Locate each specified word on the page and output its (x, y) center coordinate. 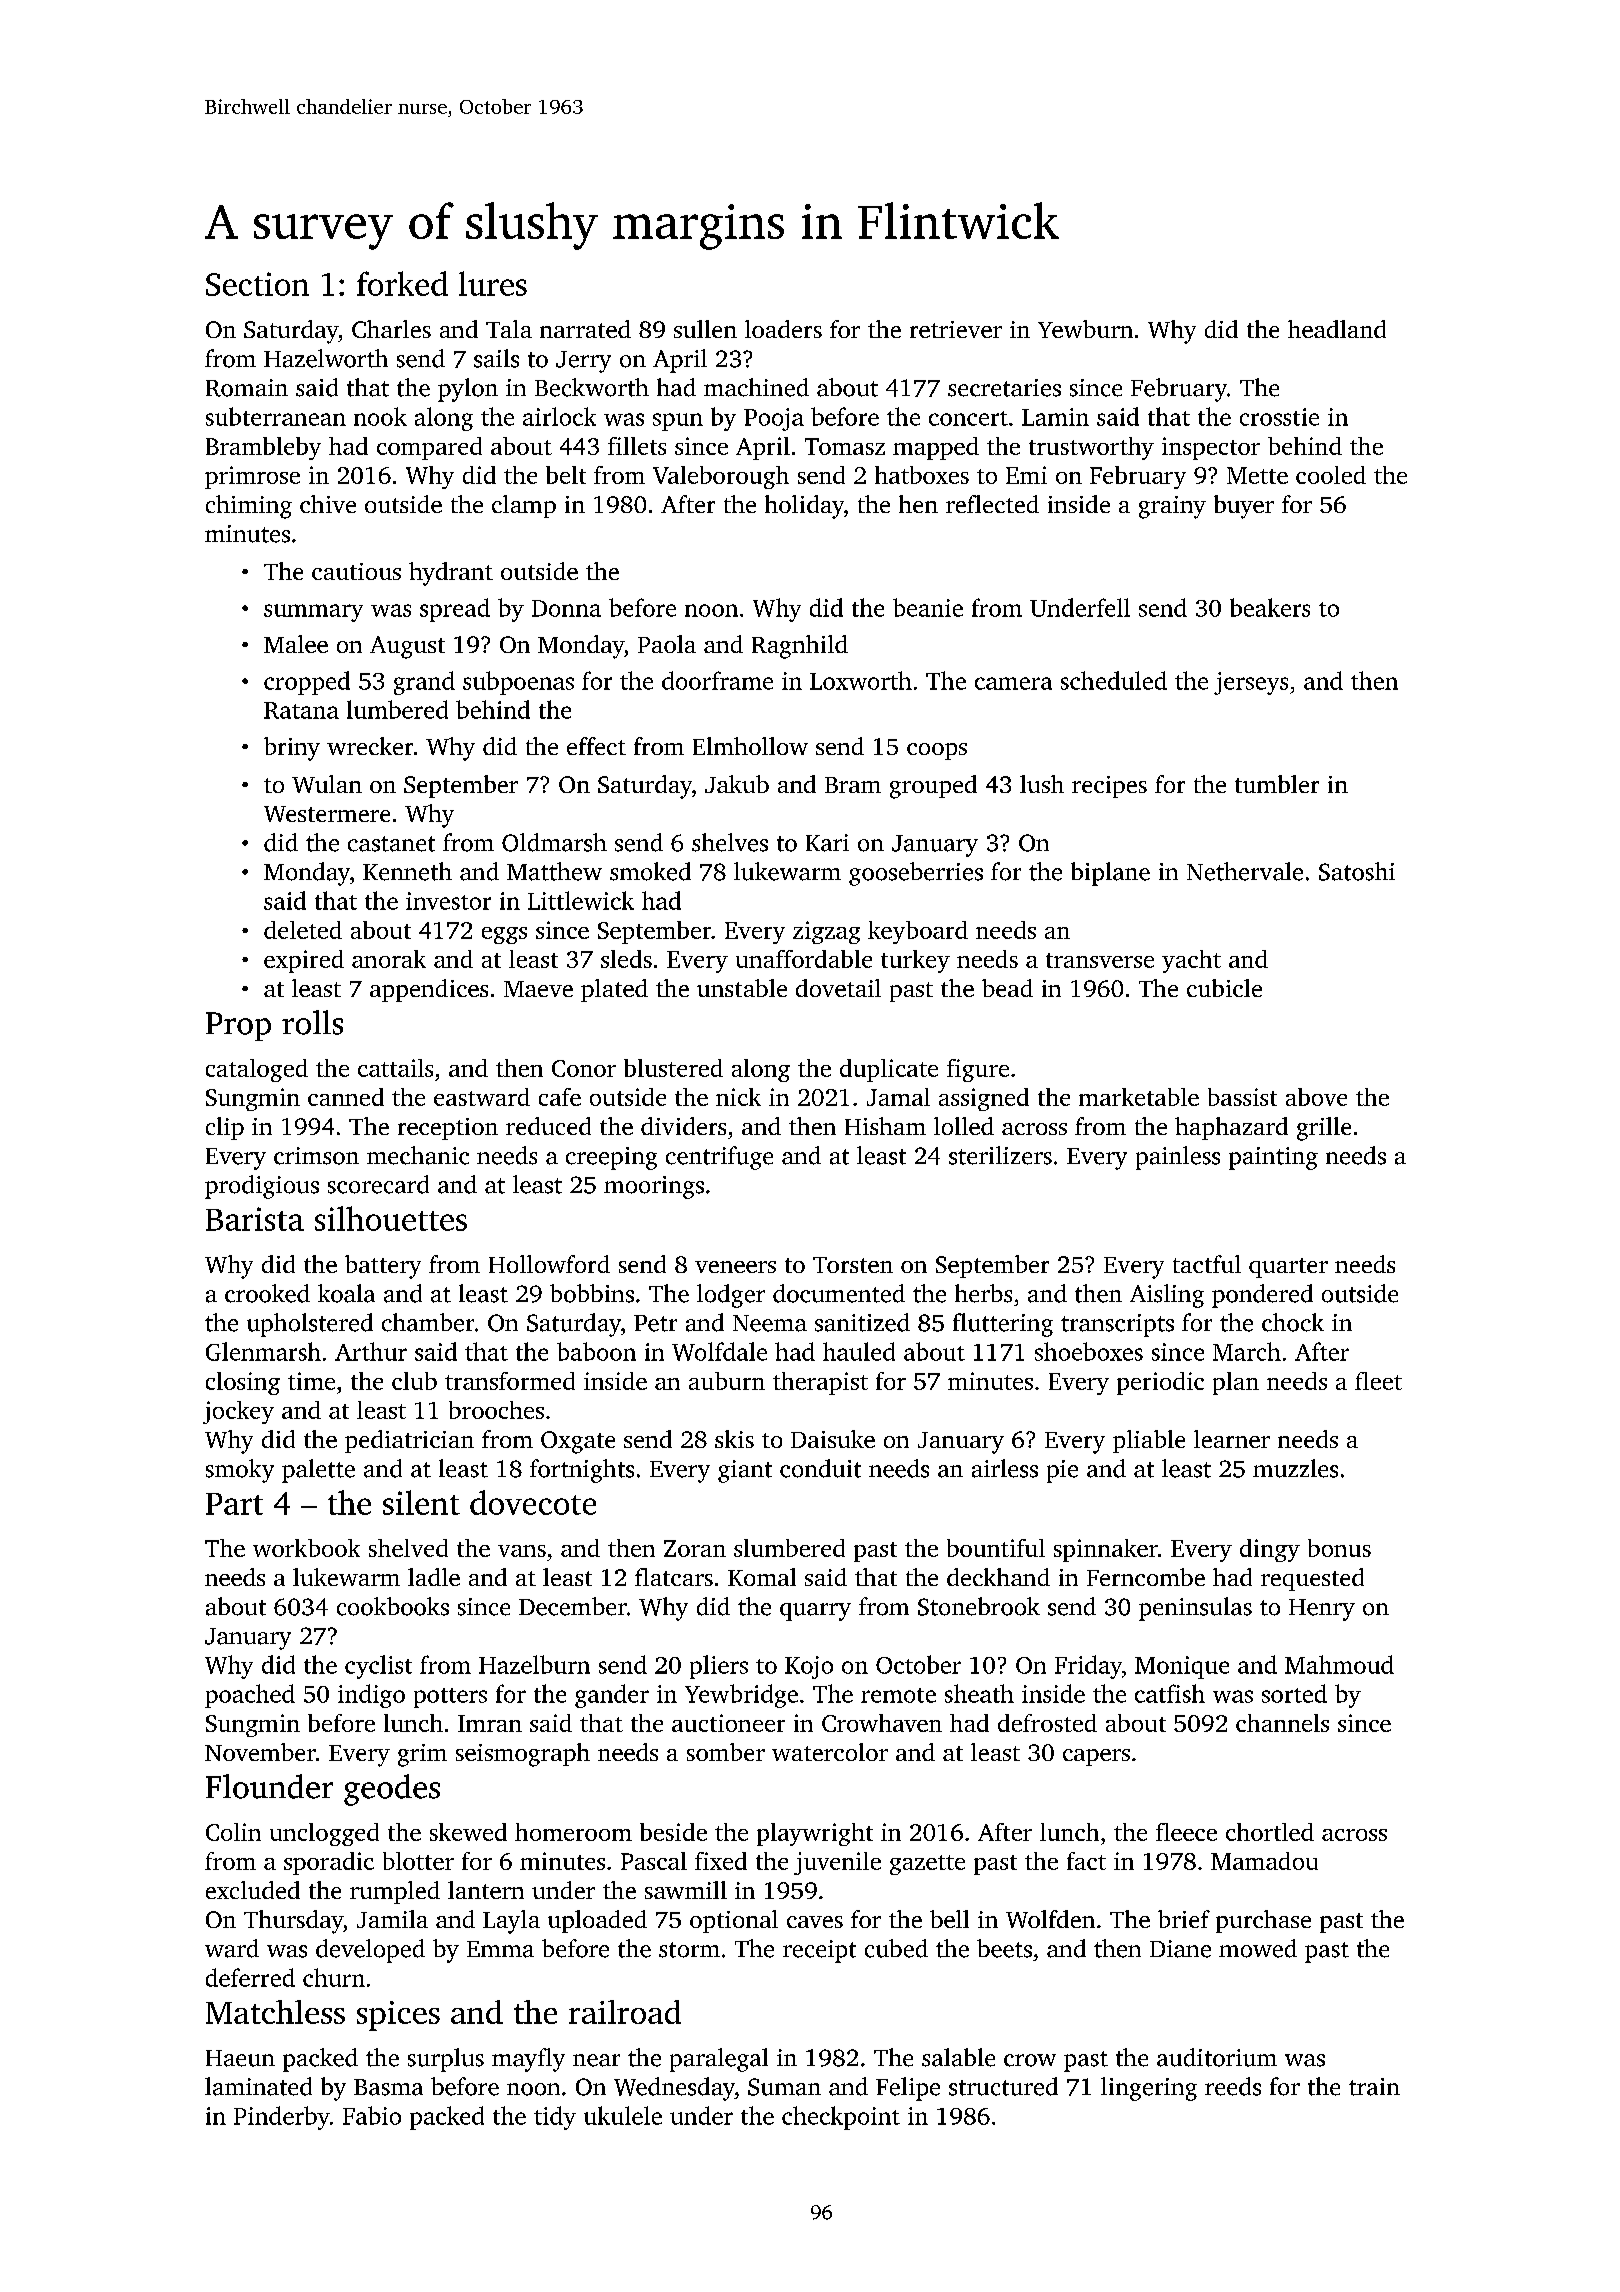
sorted (1294, 1693)
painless (1178, 1158)
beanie (928, 607)
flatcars (674, 1577)
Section (257, 284)
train (1374, 2087)
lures (493, 283)
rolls (312, 1022)
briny (292, 749)
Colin (233, 1832)
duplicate (889, 1070)
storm (689, 1950)
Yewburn (1085, 329)
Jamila (392, 1919)
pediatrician (409, 1441)
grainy (1172, 507)
